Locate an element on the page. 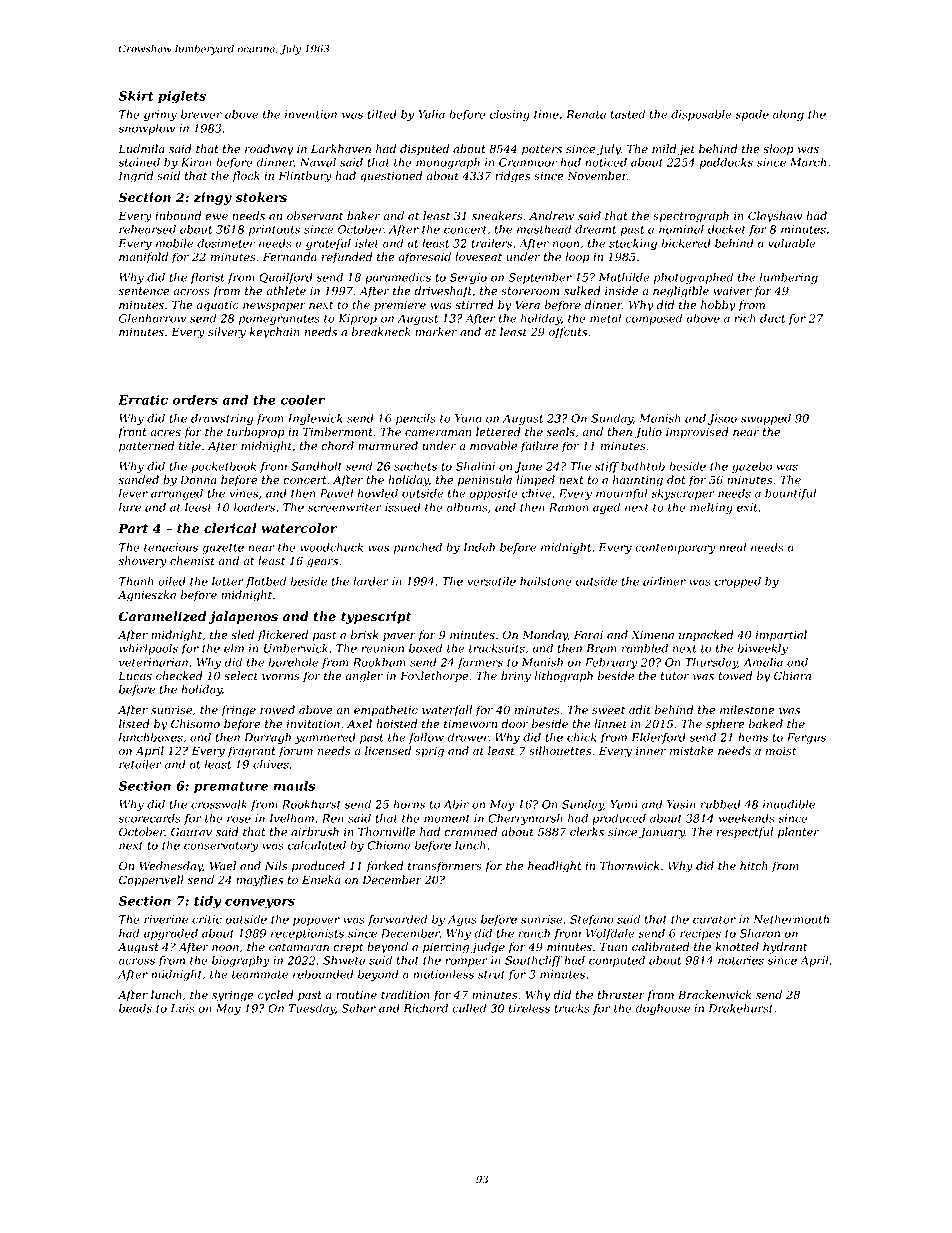 This document has height=1233, width=952. Chiara is located at coordinates (792, 676).
